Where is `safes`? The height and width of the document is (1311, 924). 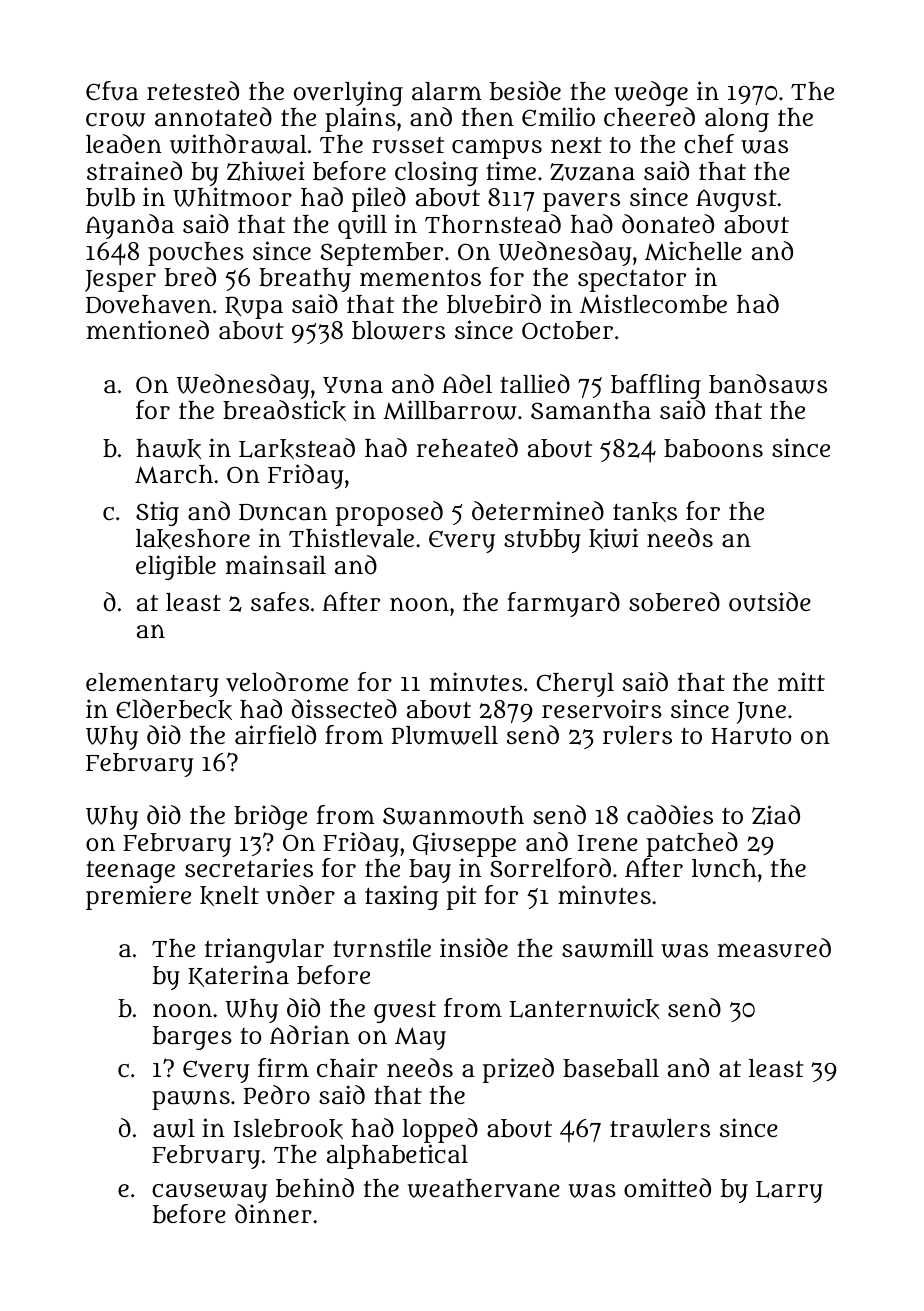
safes is located at coordinates (280, 601).
